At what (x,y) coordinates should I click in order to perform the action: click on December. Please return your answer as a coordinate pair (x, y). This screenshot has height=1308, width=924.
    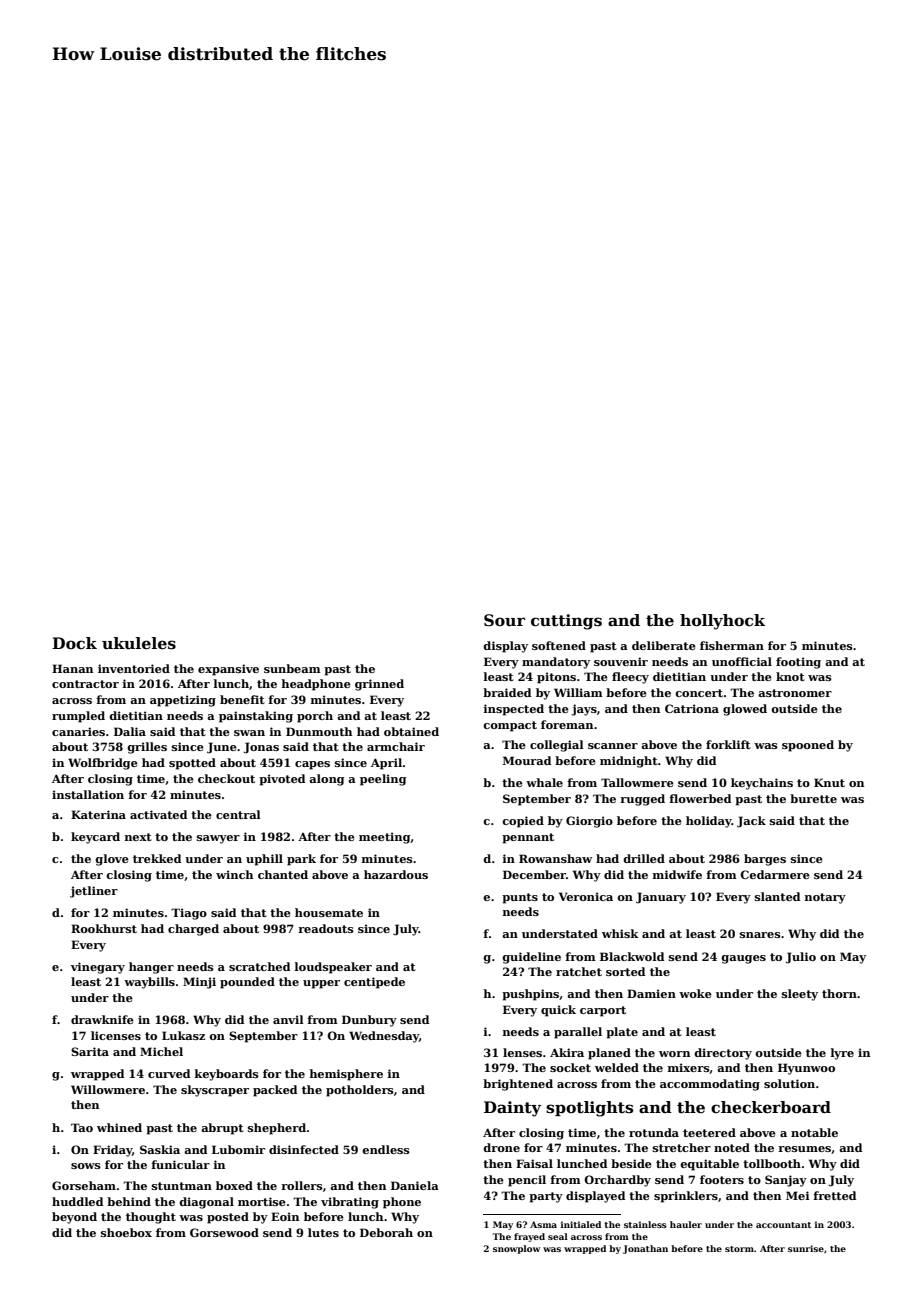
    Looking at the image, I should click on (534, 874).
